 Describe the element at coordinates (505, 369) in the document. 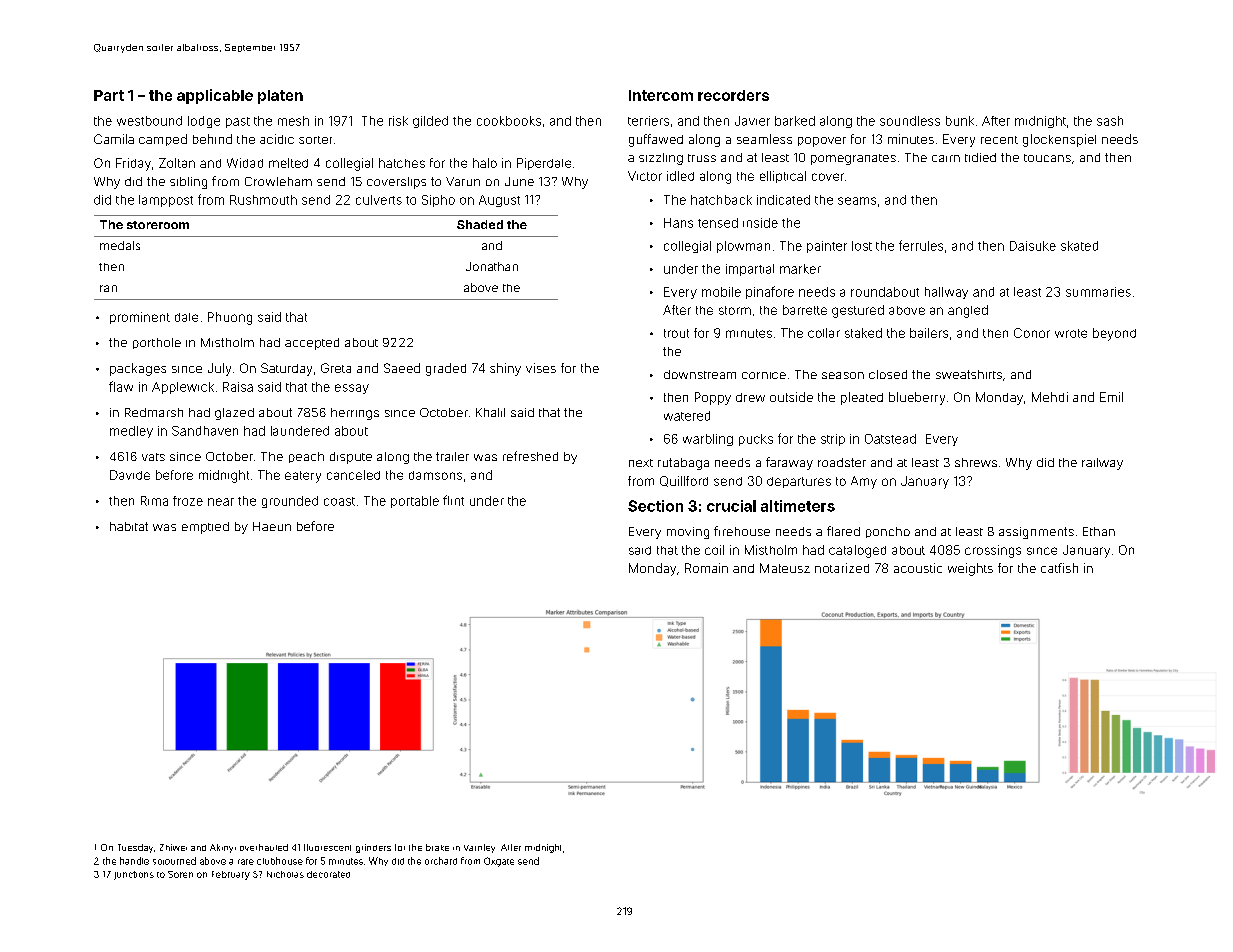

I see `shiny` at that location.
